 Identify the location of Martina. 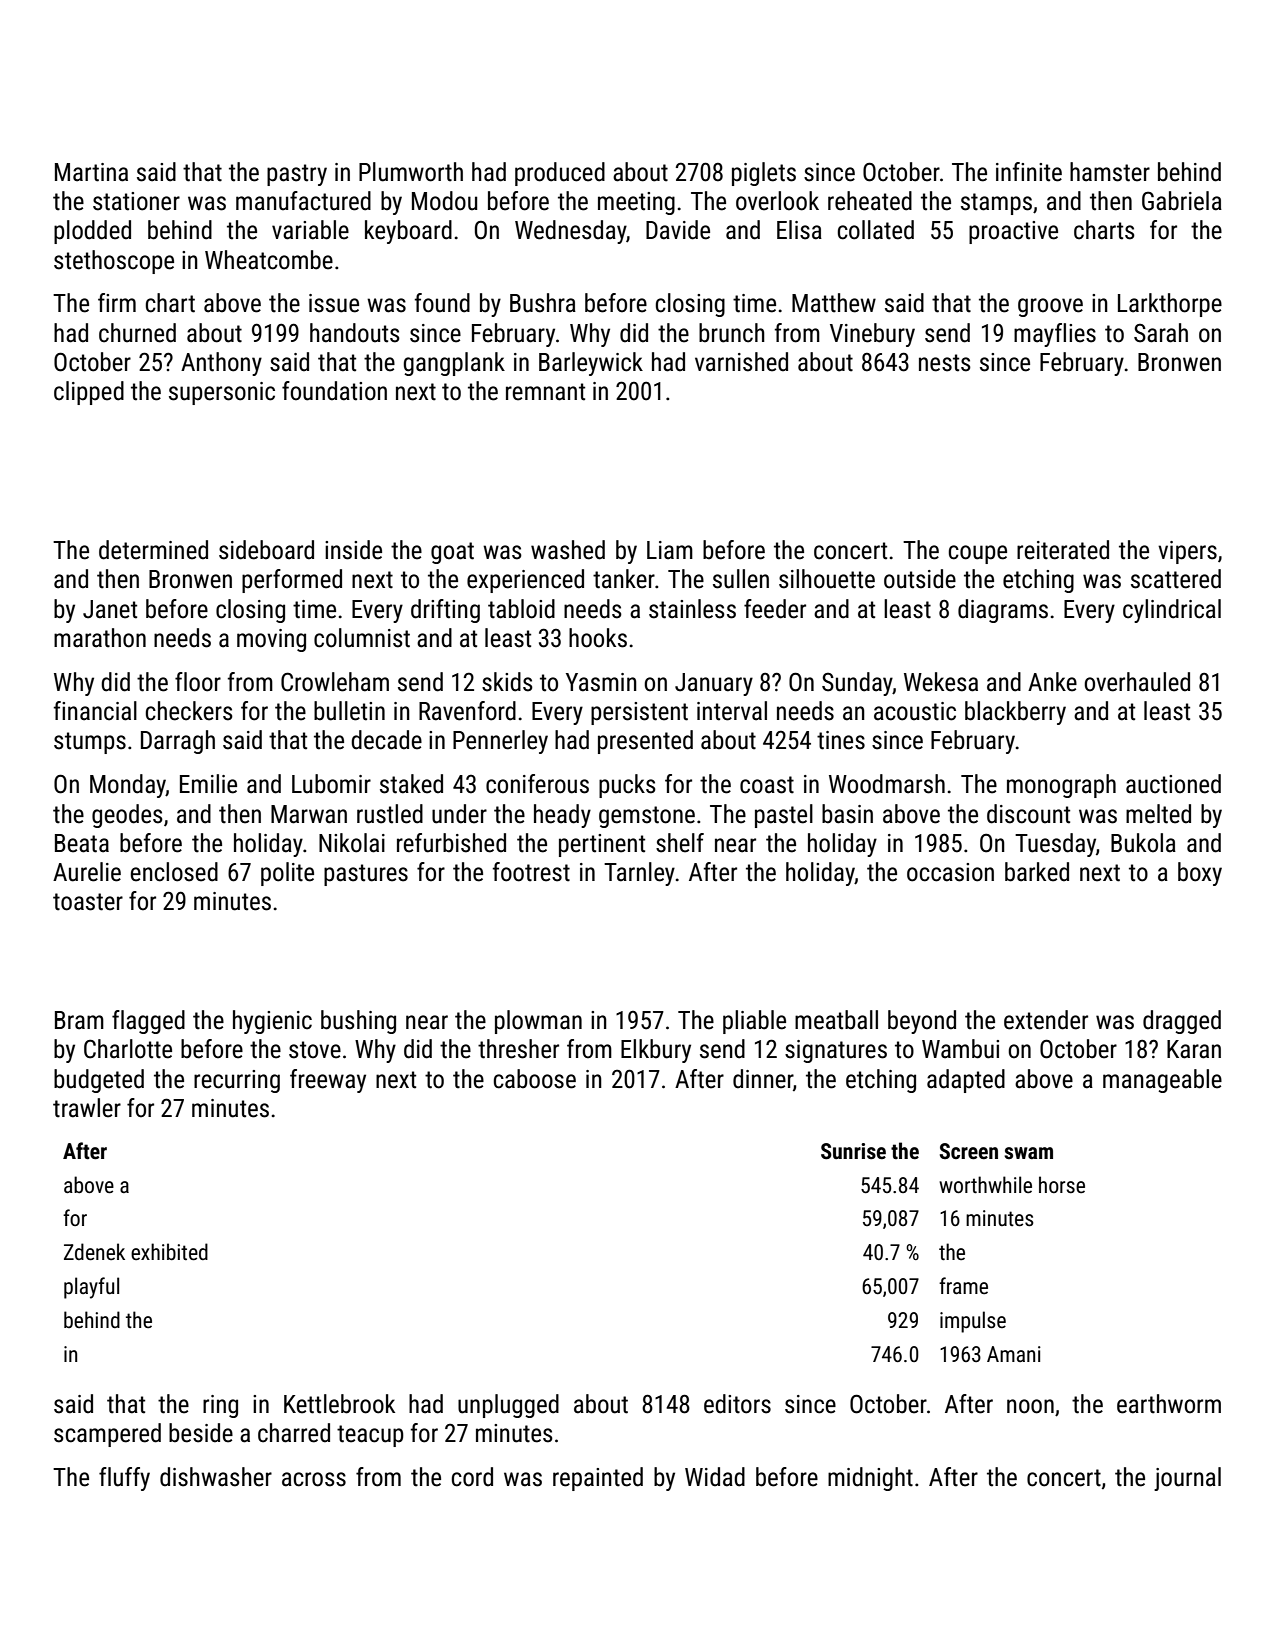
(91, 172).
